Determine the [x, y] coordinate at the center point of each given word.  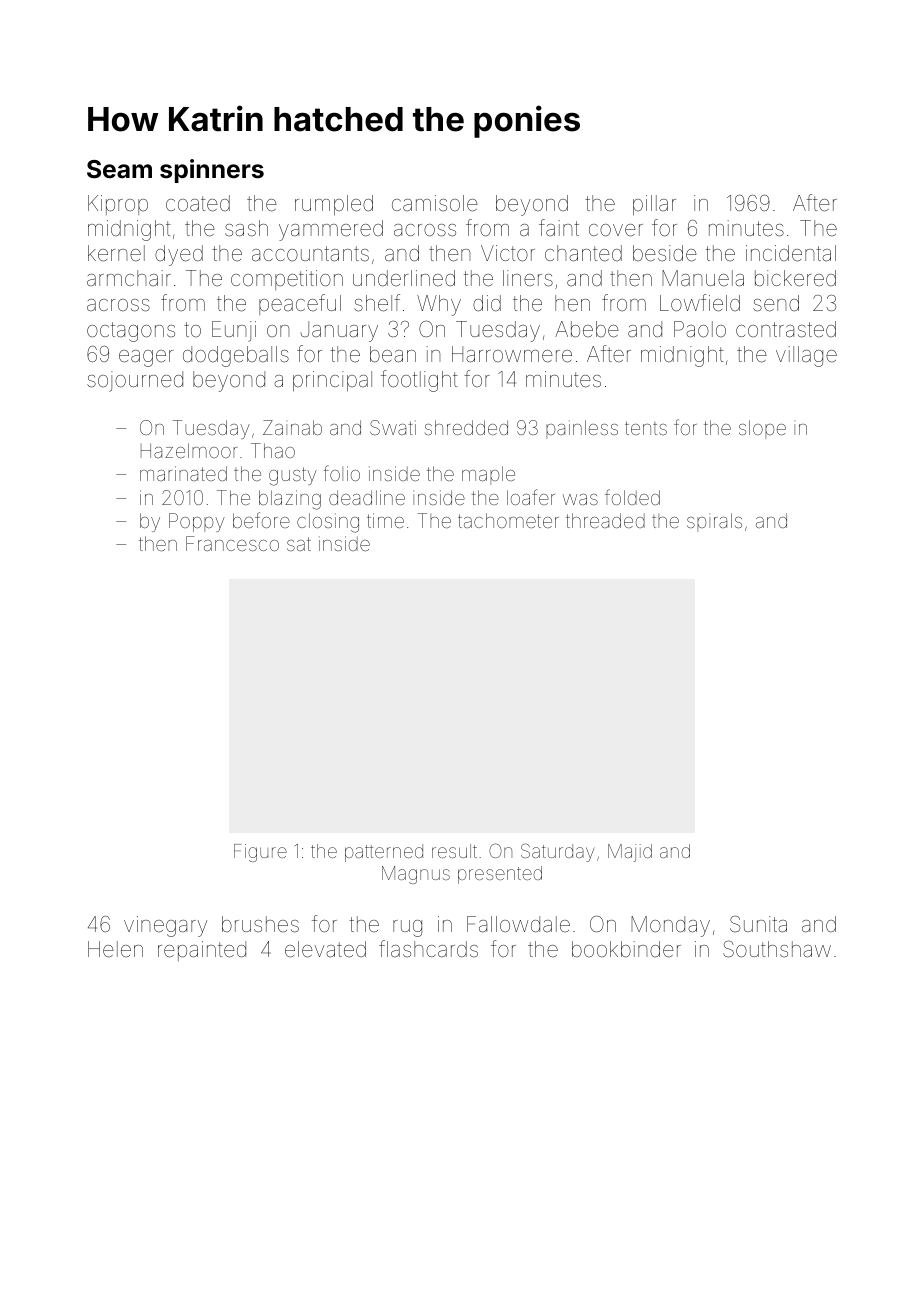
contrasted [786, 329]
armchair [129, 278]
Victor [508, 253]
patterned [384, 853]
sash [246, 228]
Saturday [558, 852]
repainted [202, 951]
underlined [404, 278]
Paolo [700, 329]
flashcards [428, 948]
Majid [630, 853]
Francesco [232, 543]
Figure [260, 853]
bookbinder [626, 949]
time [385, 520]
